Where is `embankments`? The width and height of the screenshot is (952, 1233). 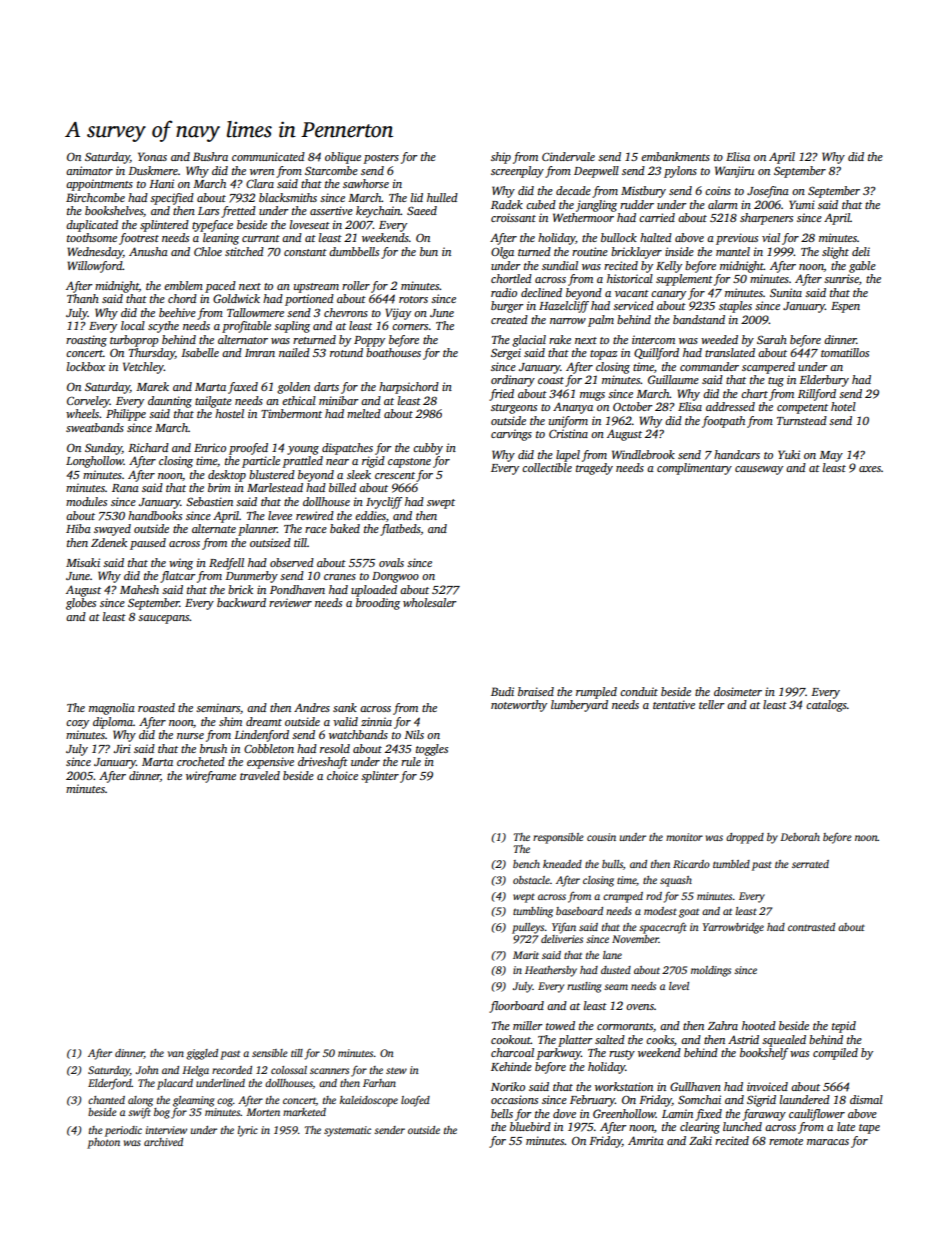
embankments is located at coordinates (675, 156).
